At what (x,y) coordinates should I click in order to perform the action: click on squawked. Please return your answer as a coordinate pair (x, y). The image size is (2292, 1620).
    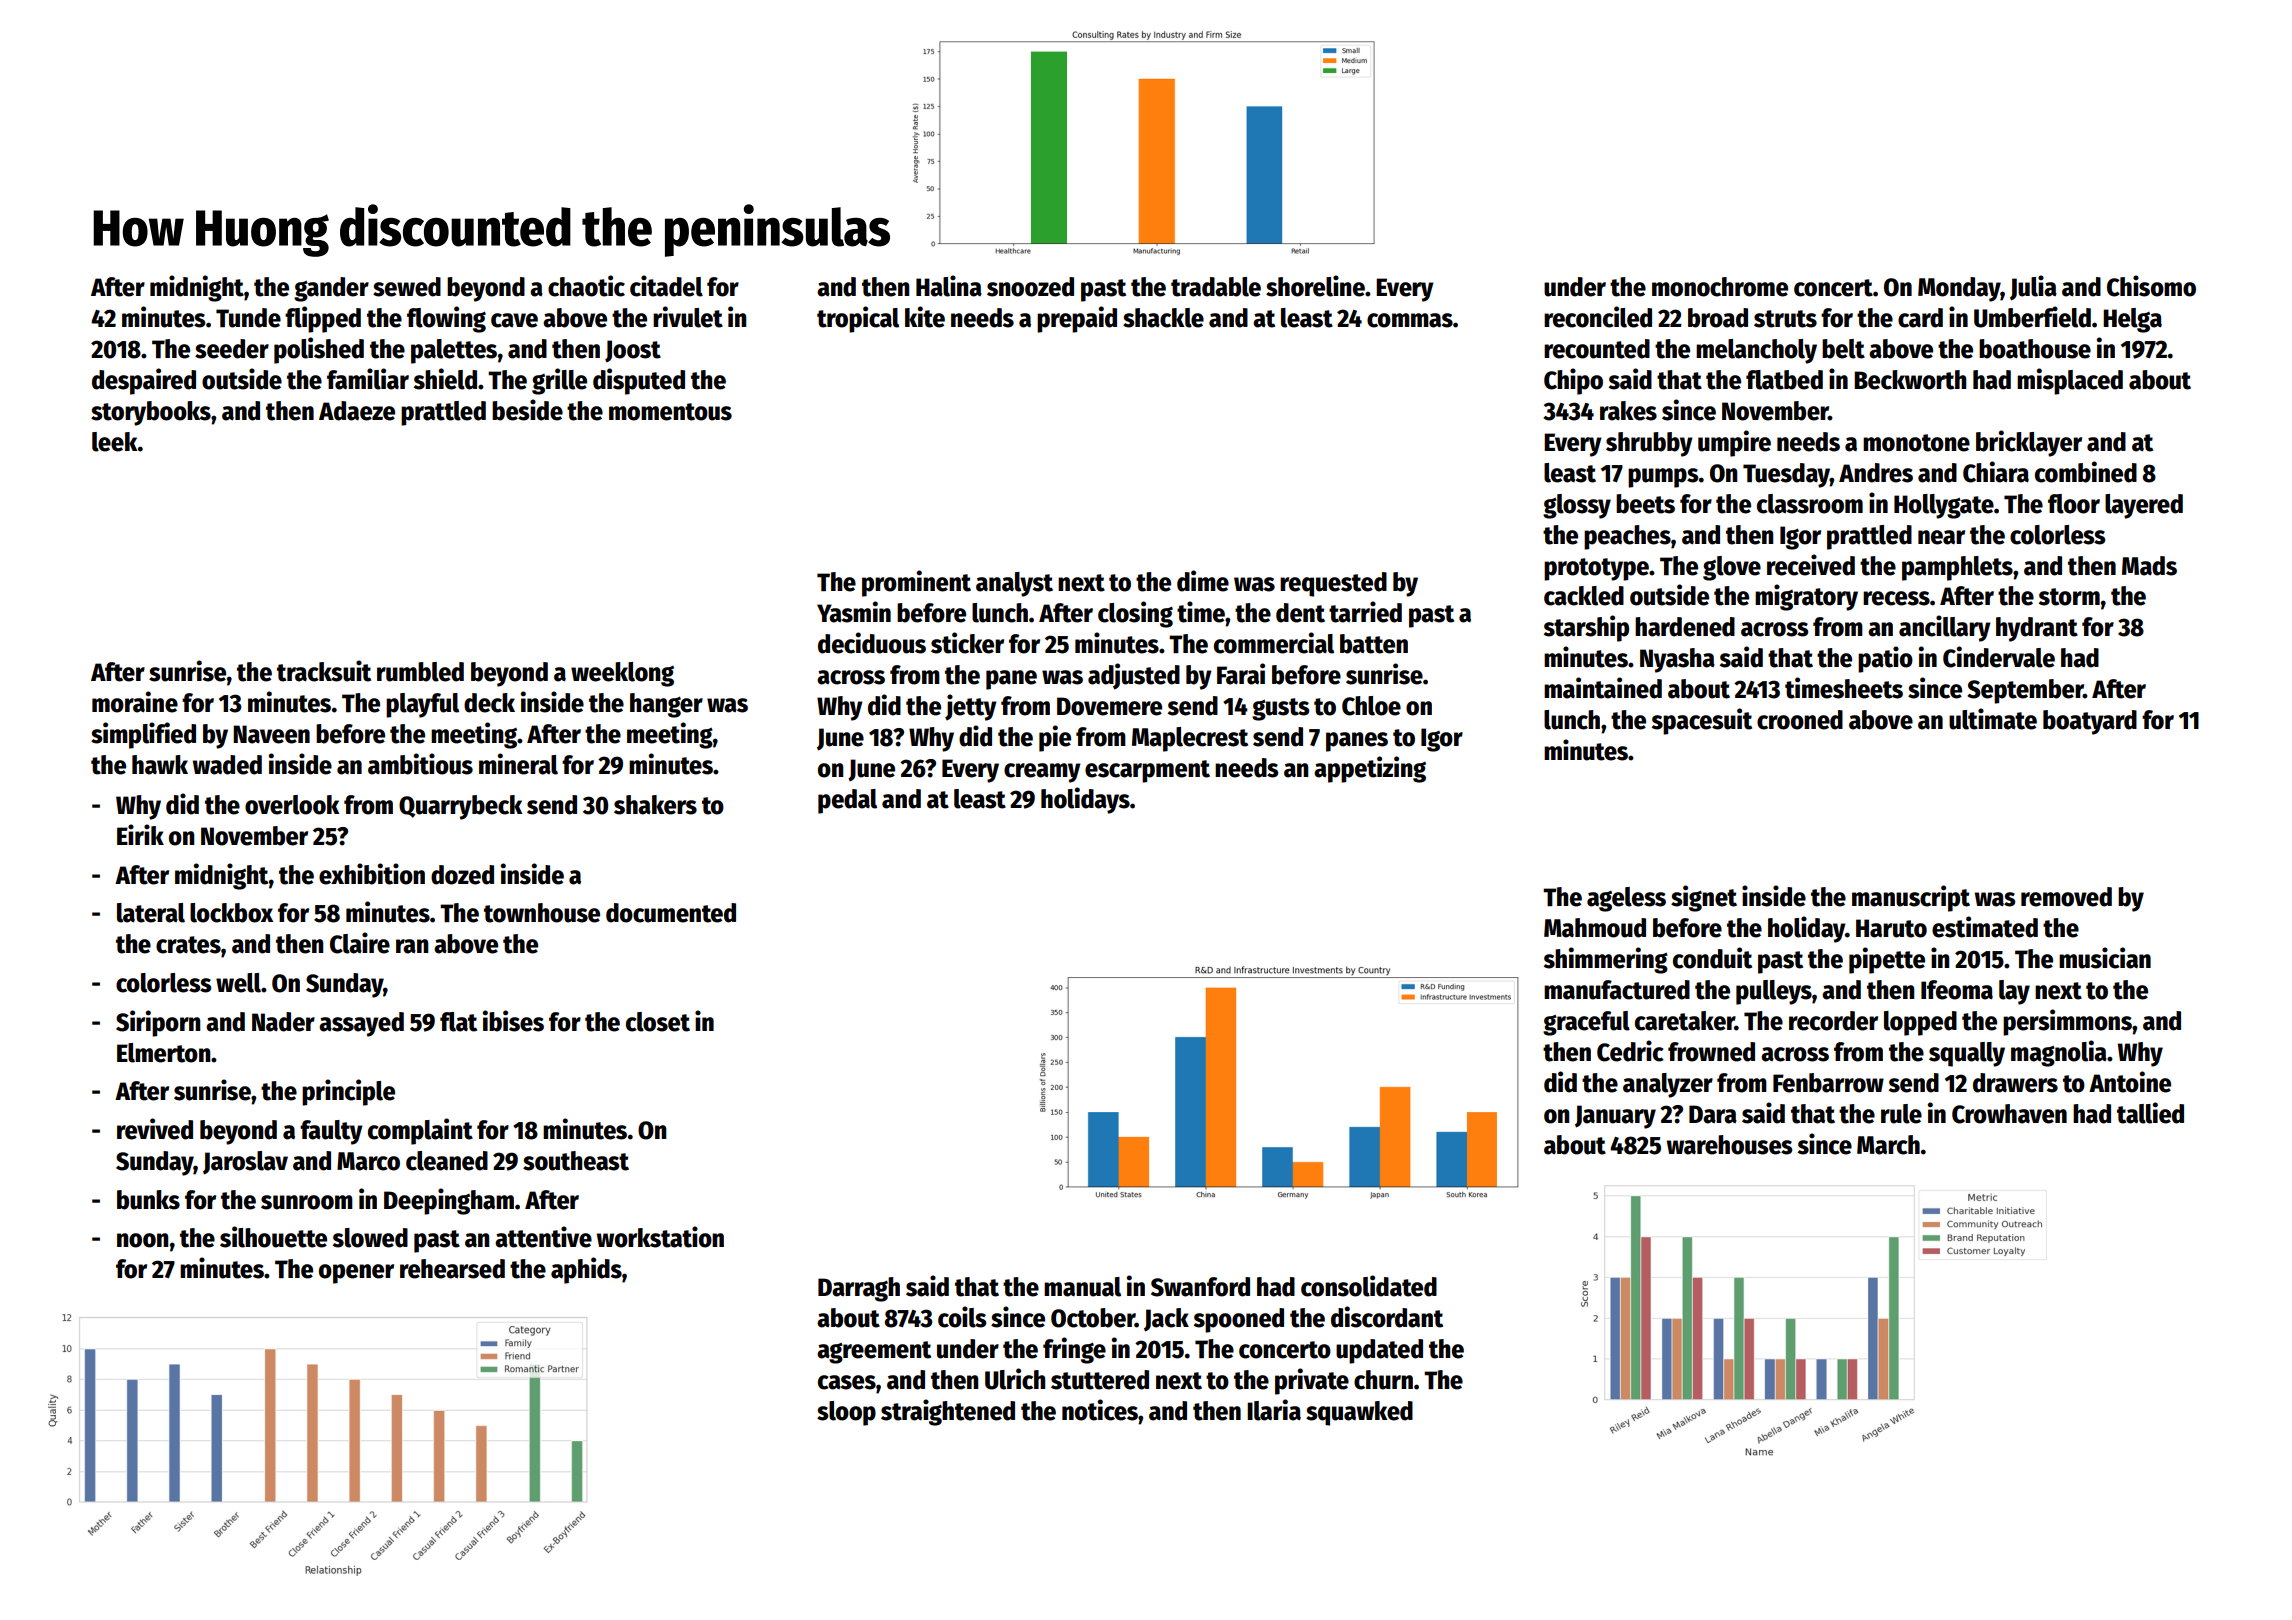
    Looking at the image, I should click on (1359, 1413).
